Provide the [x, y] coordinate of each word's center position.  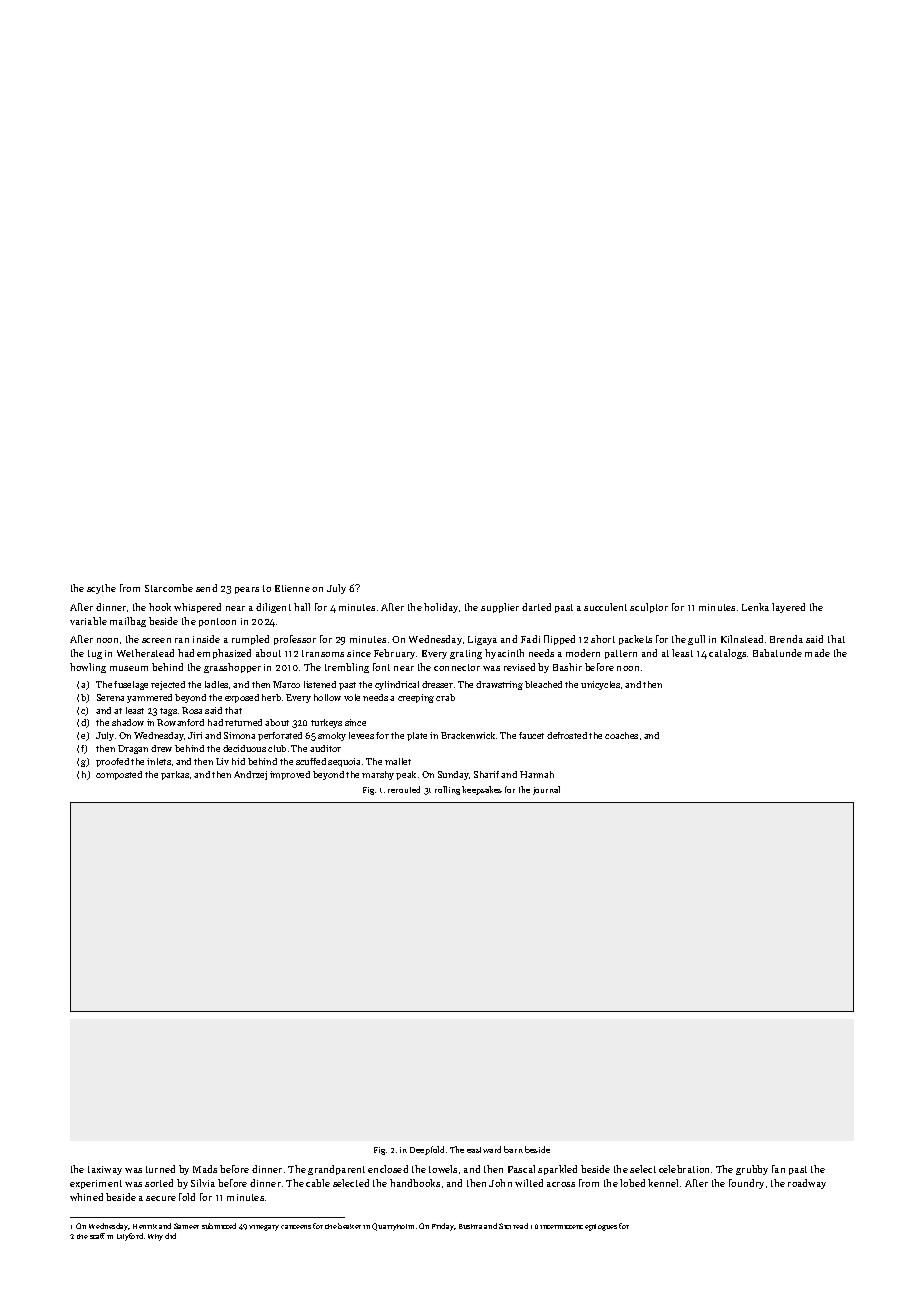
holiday [441, 608]
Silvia [203, 1183]
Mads [205, 1169]
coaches [621, 735]
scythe [101, 589]
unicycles [600, 685]
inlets [159, 761]
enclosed [388, 1169]
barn [513, 1149]
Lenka [755, 607]
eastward [484, 1149]
